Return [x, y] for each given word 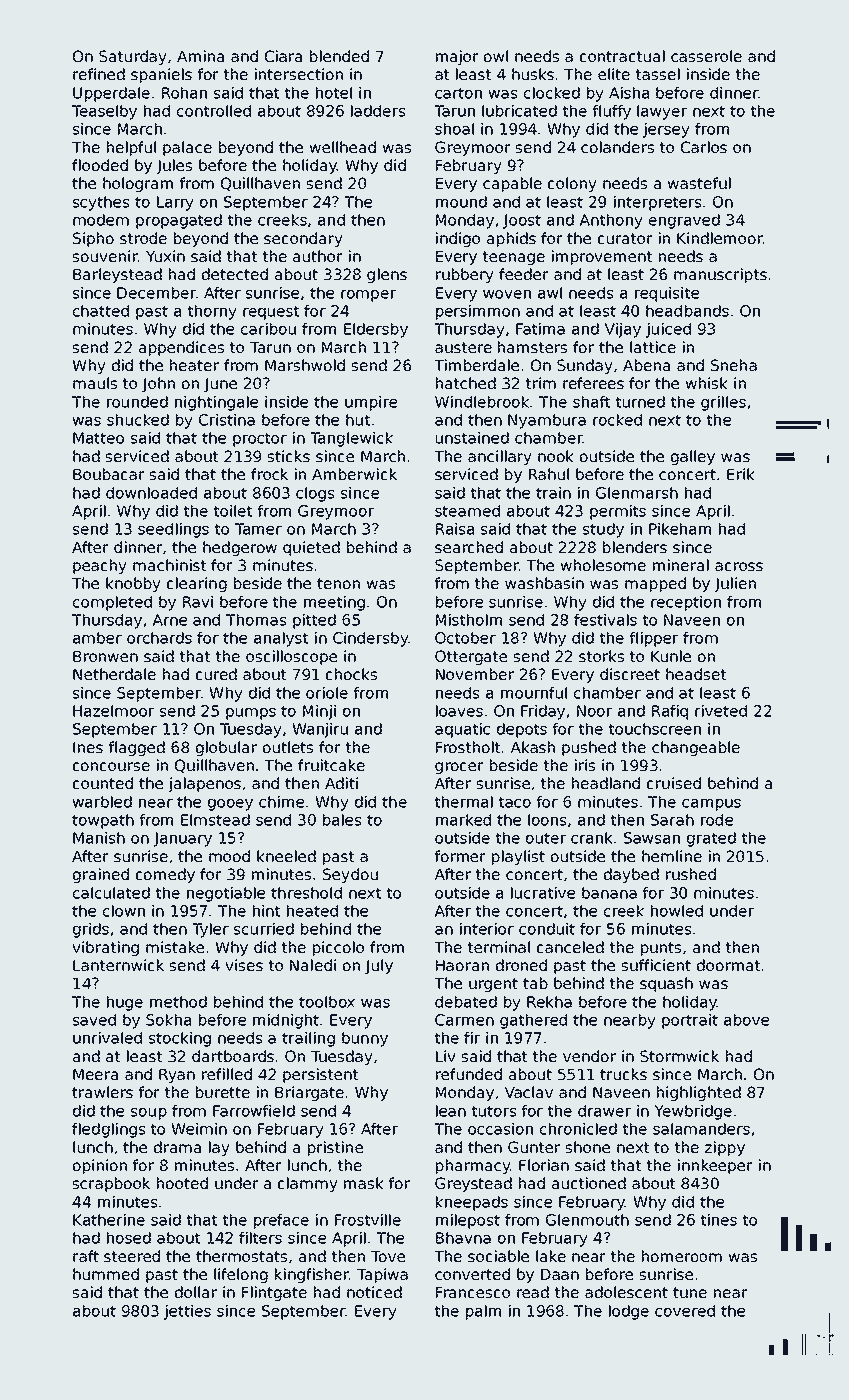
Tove [388, 1256]
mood [229, 856]
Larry [175, 203]
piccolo [338, 948]
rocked [617, 420]
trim [541, 383]
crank [591, 838]
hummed [106, 1274]
